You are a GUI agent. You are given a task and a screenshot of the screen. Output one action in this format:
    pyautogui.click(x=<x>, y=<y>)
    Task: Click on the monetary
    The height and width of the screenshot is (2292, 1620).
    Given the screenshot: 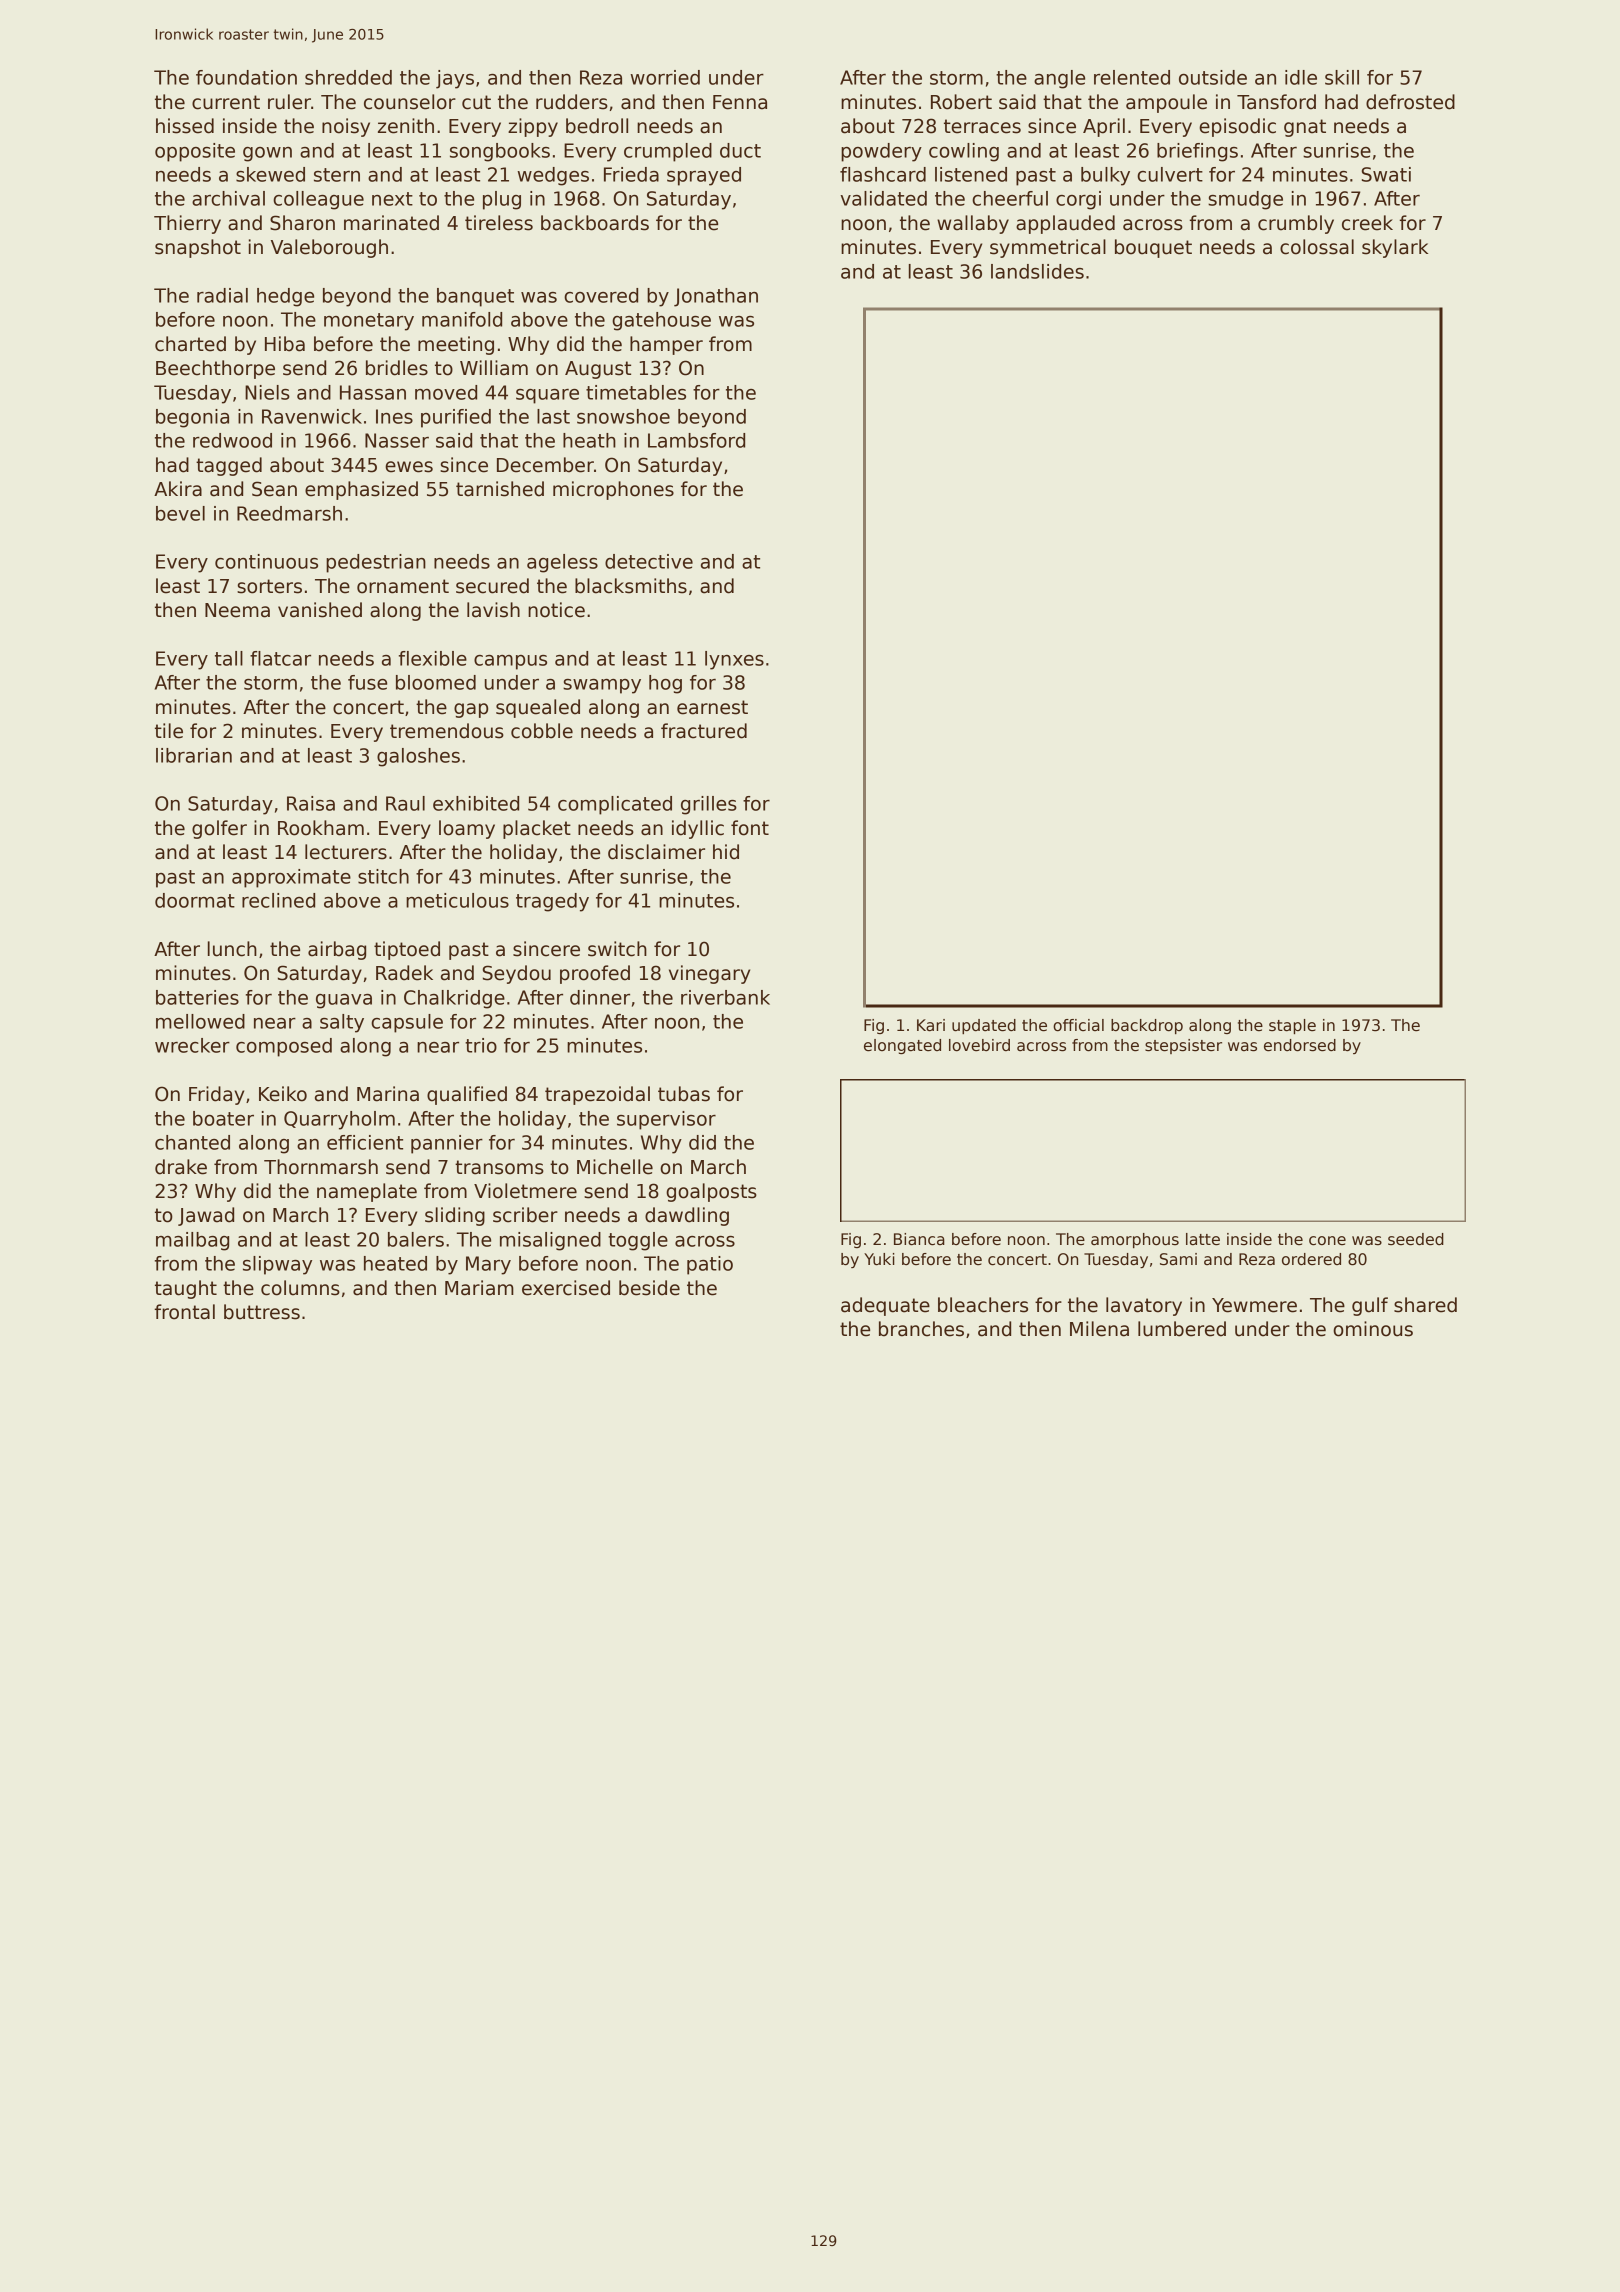 What is the action you would take?
    pyautogui.click(x=369, y=322)
